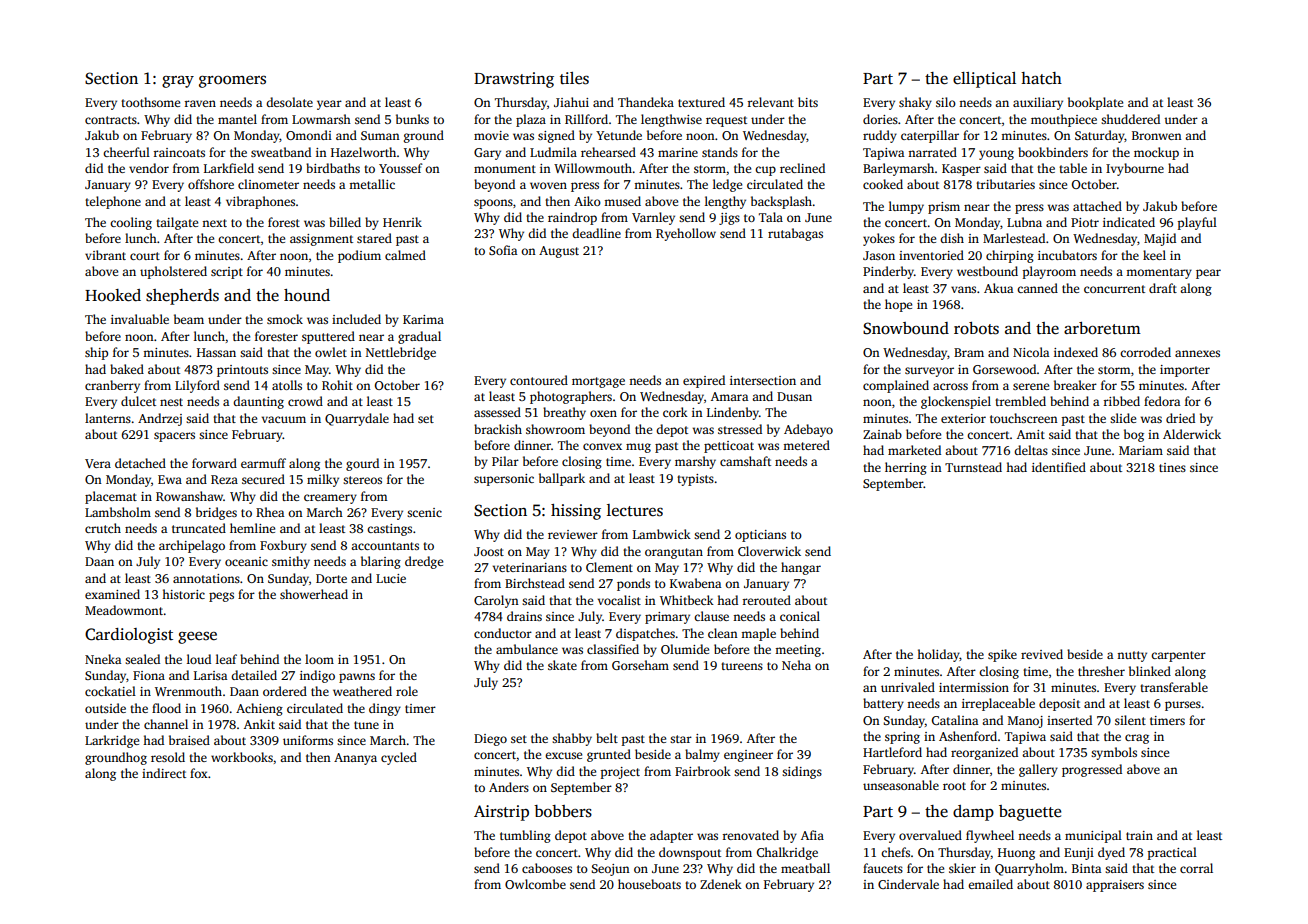 This image has width=1308, height=924. What do you see at coordinates (574, 78) in the image?
I see `tiles` at bounding box center [574, 78].
